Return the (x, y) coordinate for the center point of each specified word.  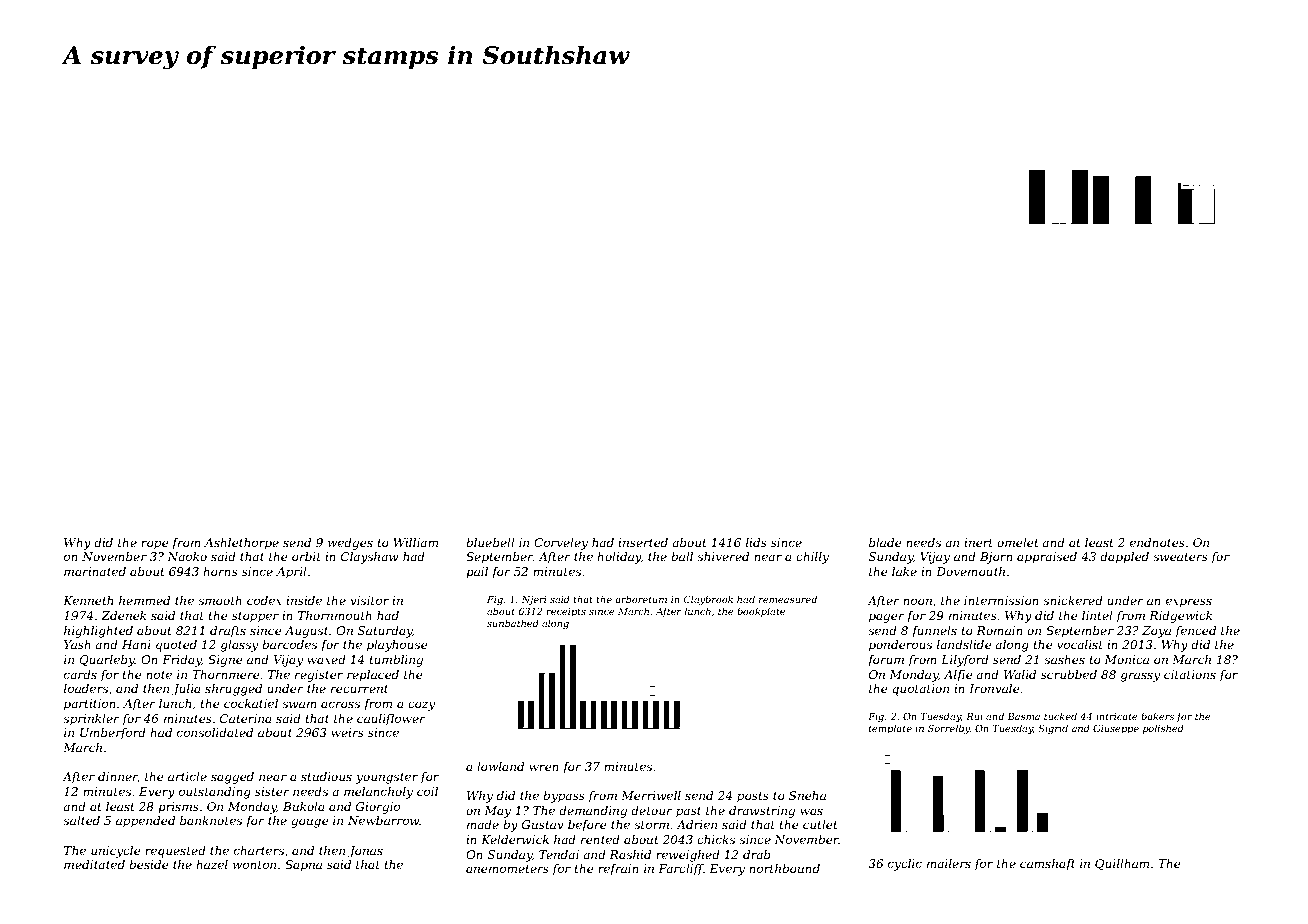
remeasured (788, 599)
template (890, 729)
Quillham (1122, 864)
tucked (1060, 716)
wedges (350, 544)
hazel (212, 864)
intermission (1001, 600)
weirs (347, 732)
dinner (118, 777)
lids (756, 542)
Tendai (559, 854)
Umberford (113, 734)
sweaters (1180, 557)
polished (1163, 729)
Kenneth (88, 600)
